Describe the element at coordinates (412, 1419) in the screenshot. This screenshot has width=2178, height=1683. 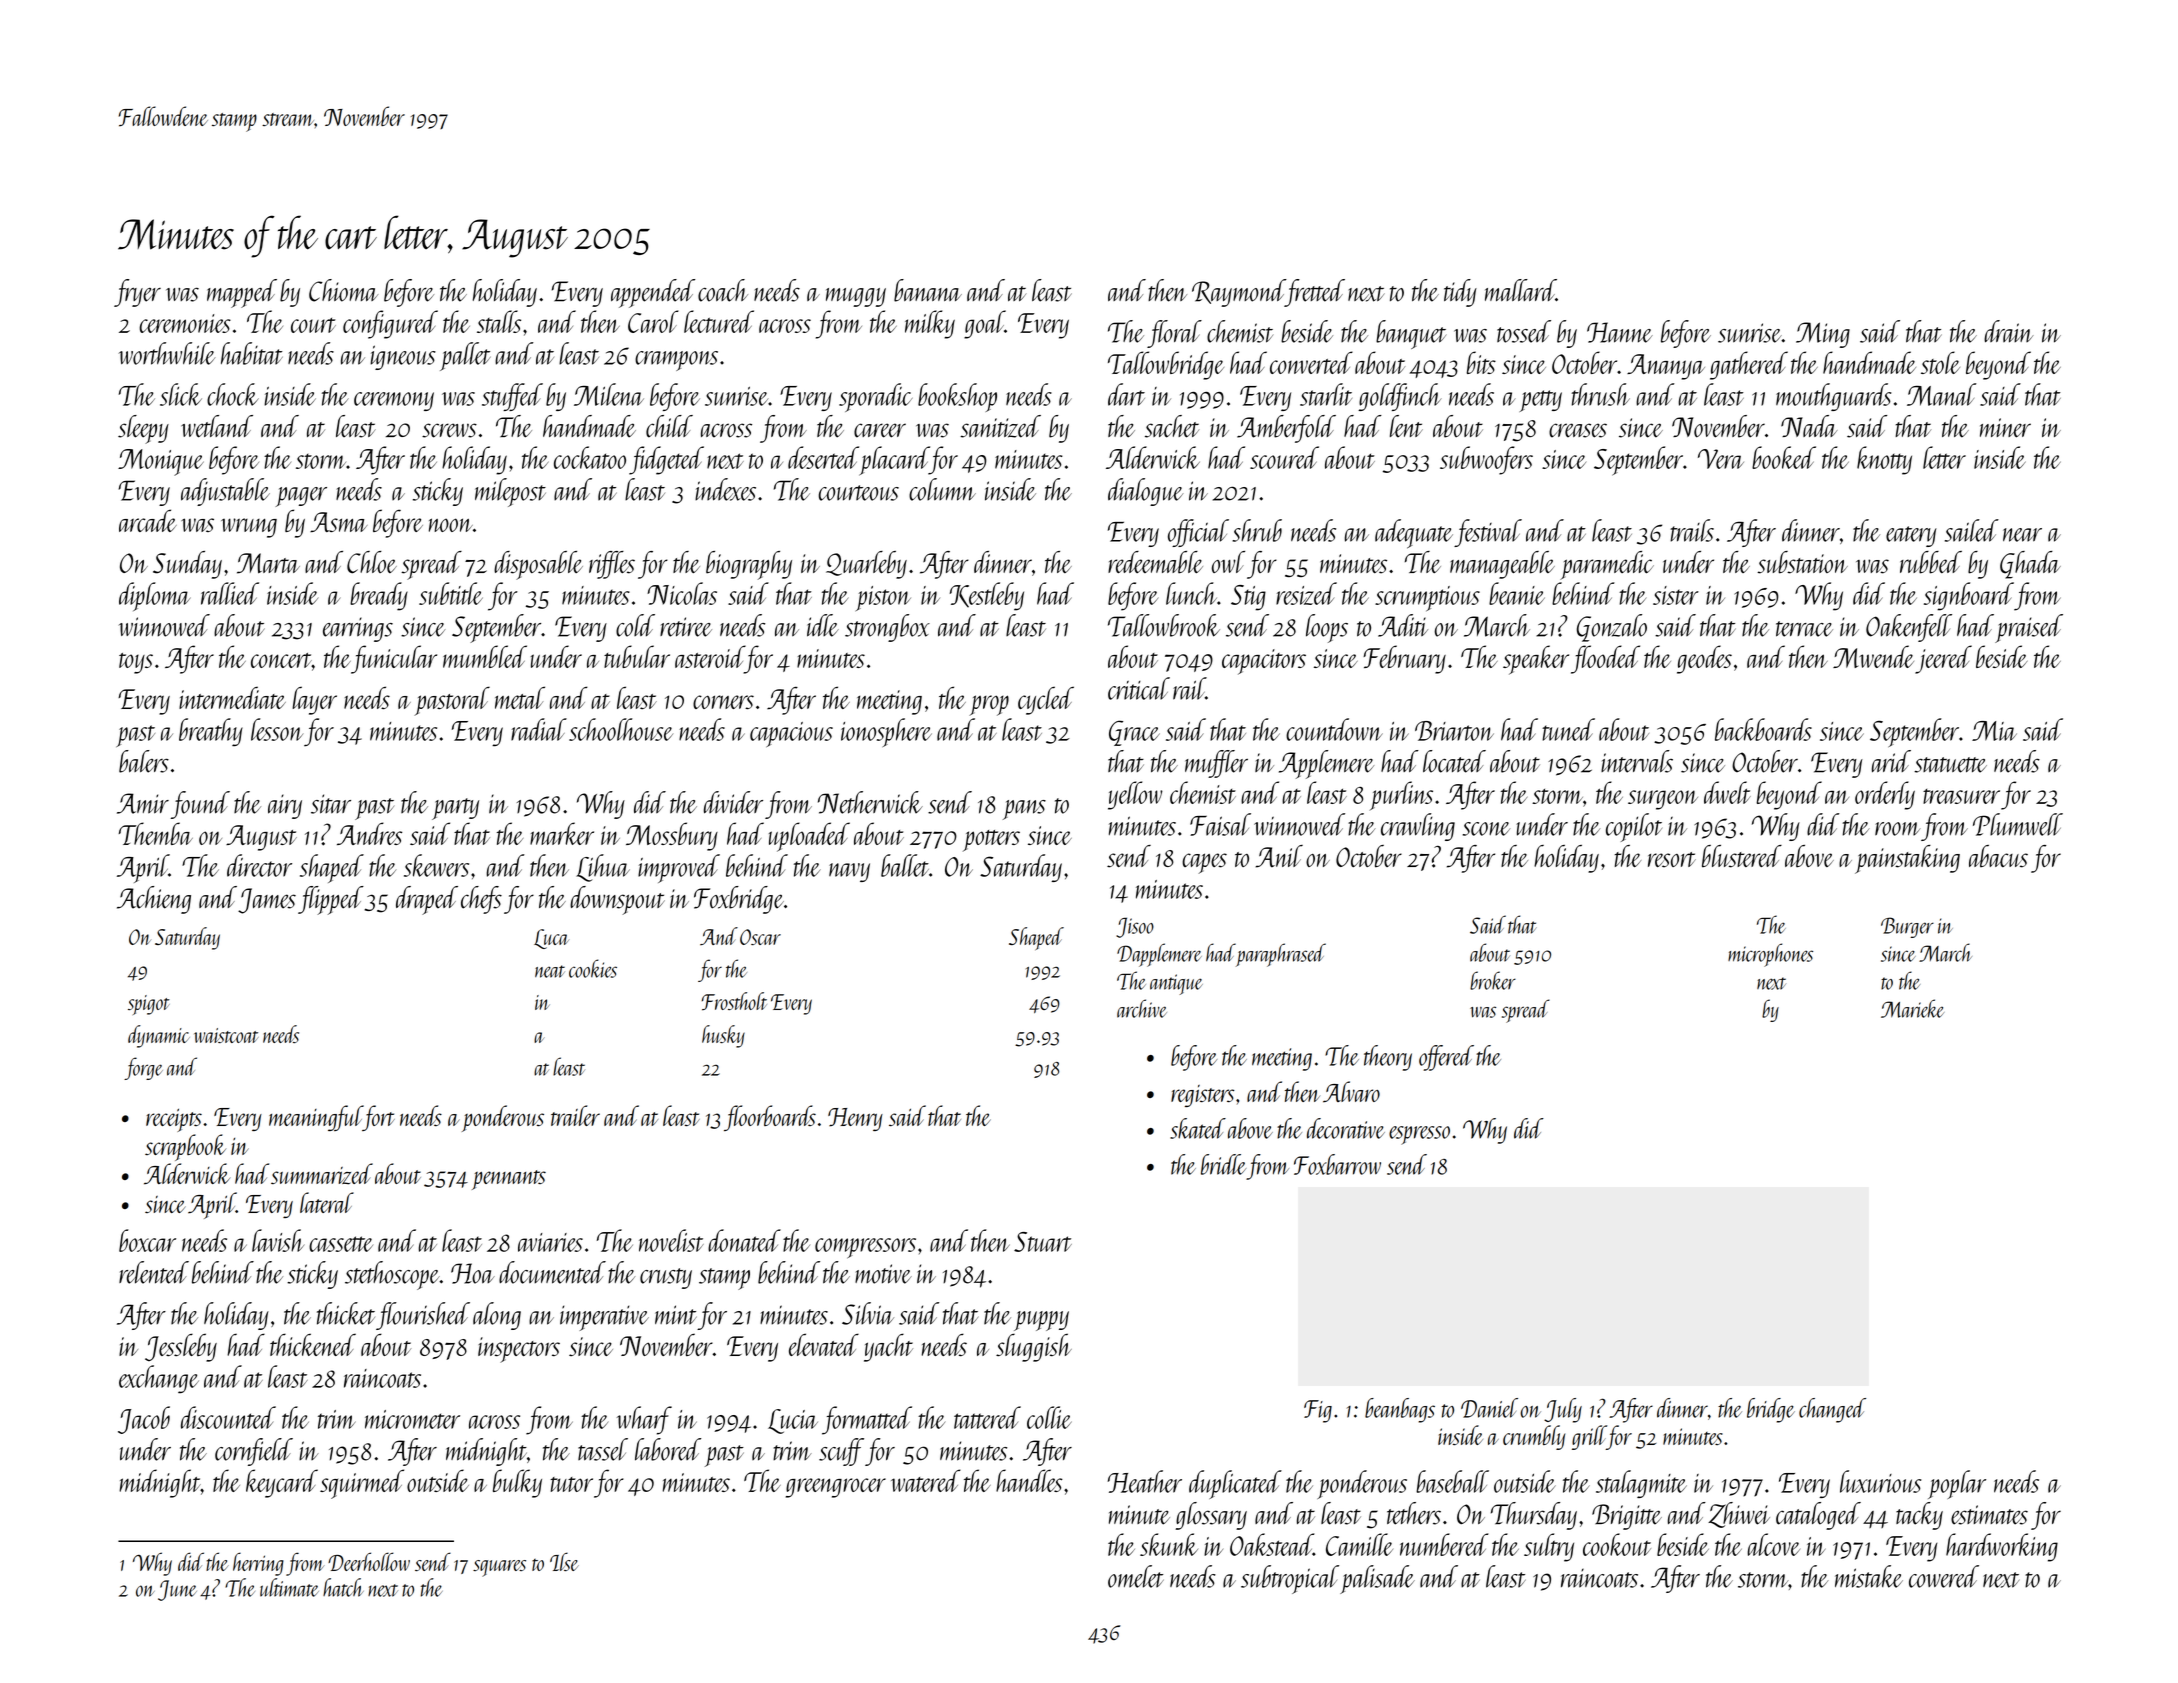
I see `micrometer` at that location.
